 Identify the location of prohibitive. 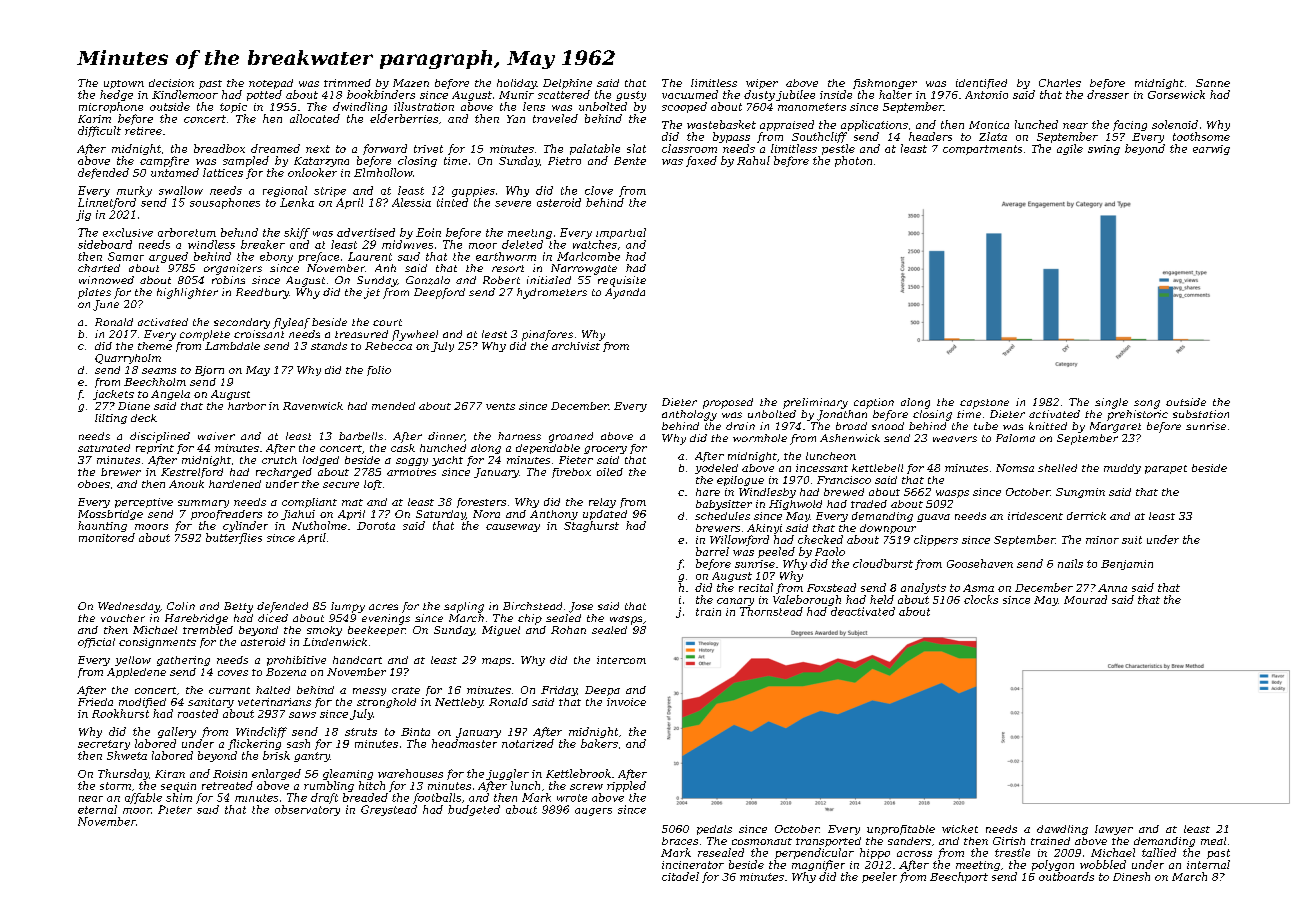
(296, 661).
